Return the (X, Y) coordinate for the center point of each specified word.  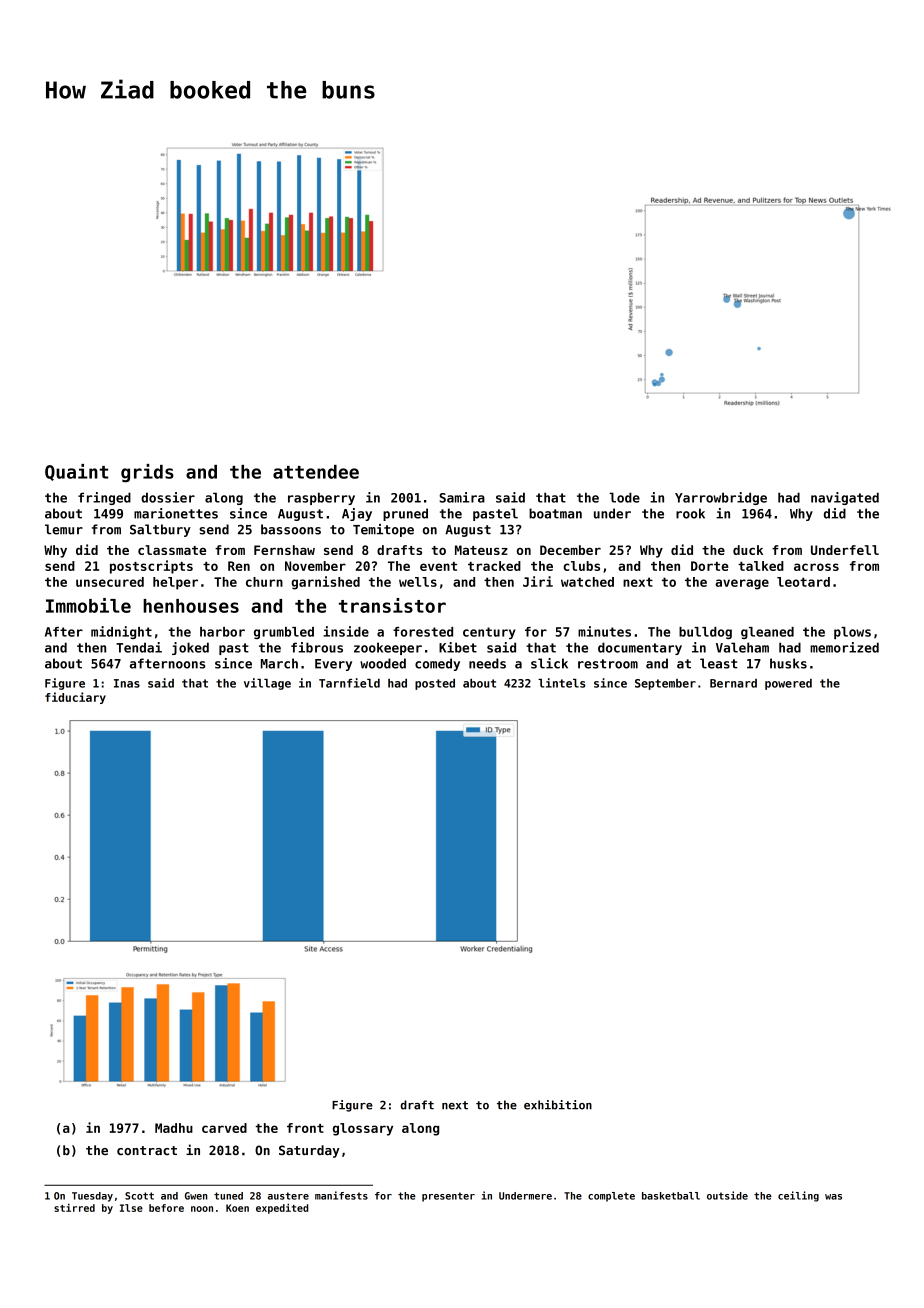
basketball (671, 1196)
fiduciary (75, 698)
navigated (845, 498)
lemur (64, 529)
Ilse (131, 1208)
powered (788, 684)
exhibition (558, 1105)
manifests (341, 1195)
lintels (561, 683)
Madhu (174, 1128)
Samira (462, 497)
